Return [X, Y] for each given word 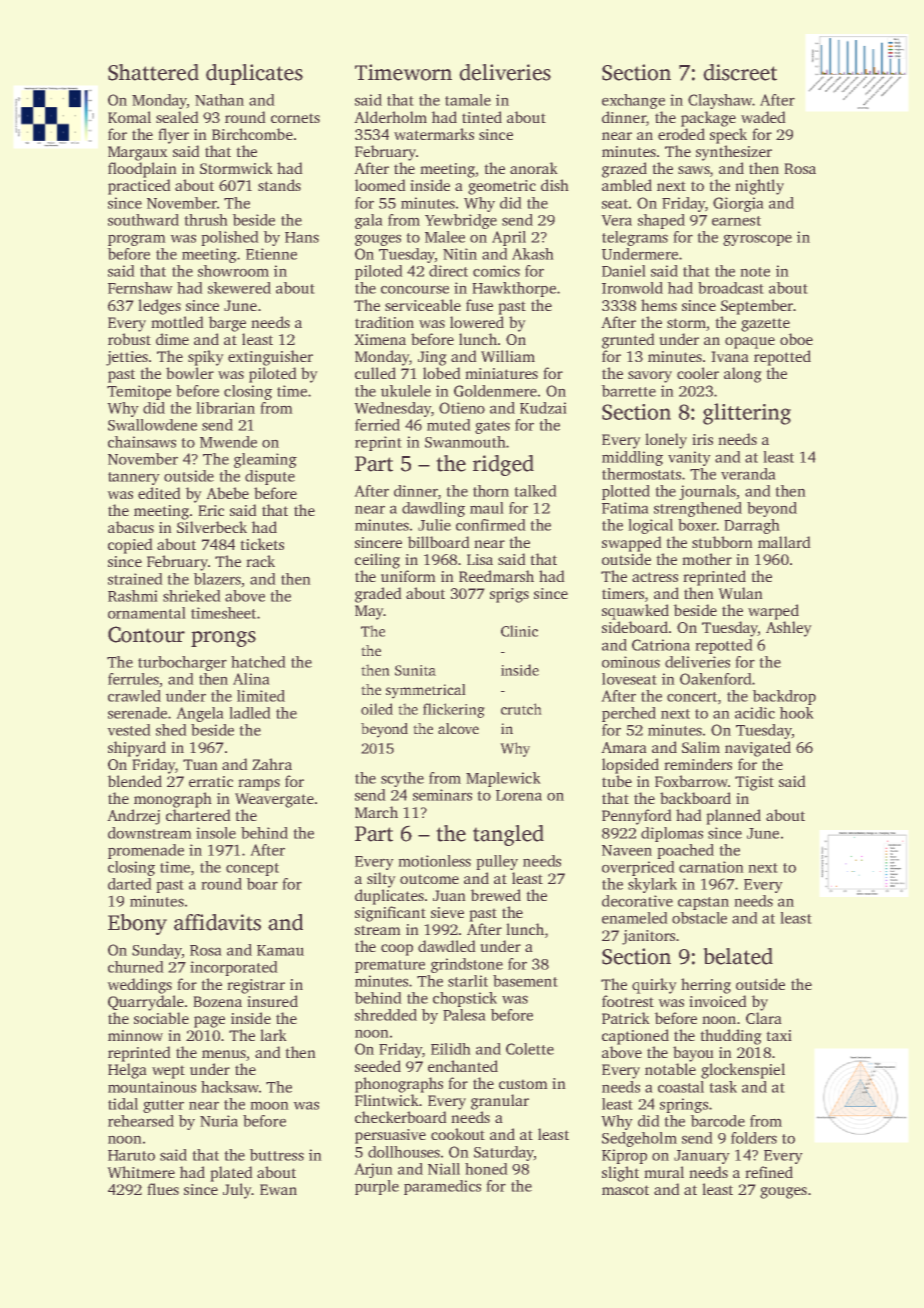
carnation [711, 867]
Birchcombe [252, 134]
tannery [134, 478]
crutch [521, 709]
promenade [146, 851]
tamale [468, 100]
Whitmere [141, 1172]
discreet [740, 72]
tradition [384, 322]
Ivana [730, 356]
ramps [259, 785]
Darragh [752, 526]
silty [381, 880]
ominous [631, 662]
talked [535, 491]
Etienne [271, 254]
